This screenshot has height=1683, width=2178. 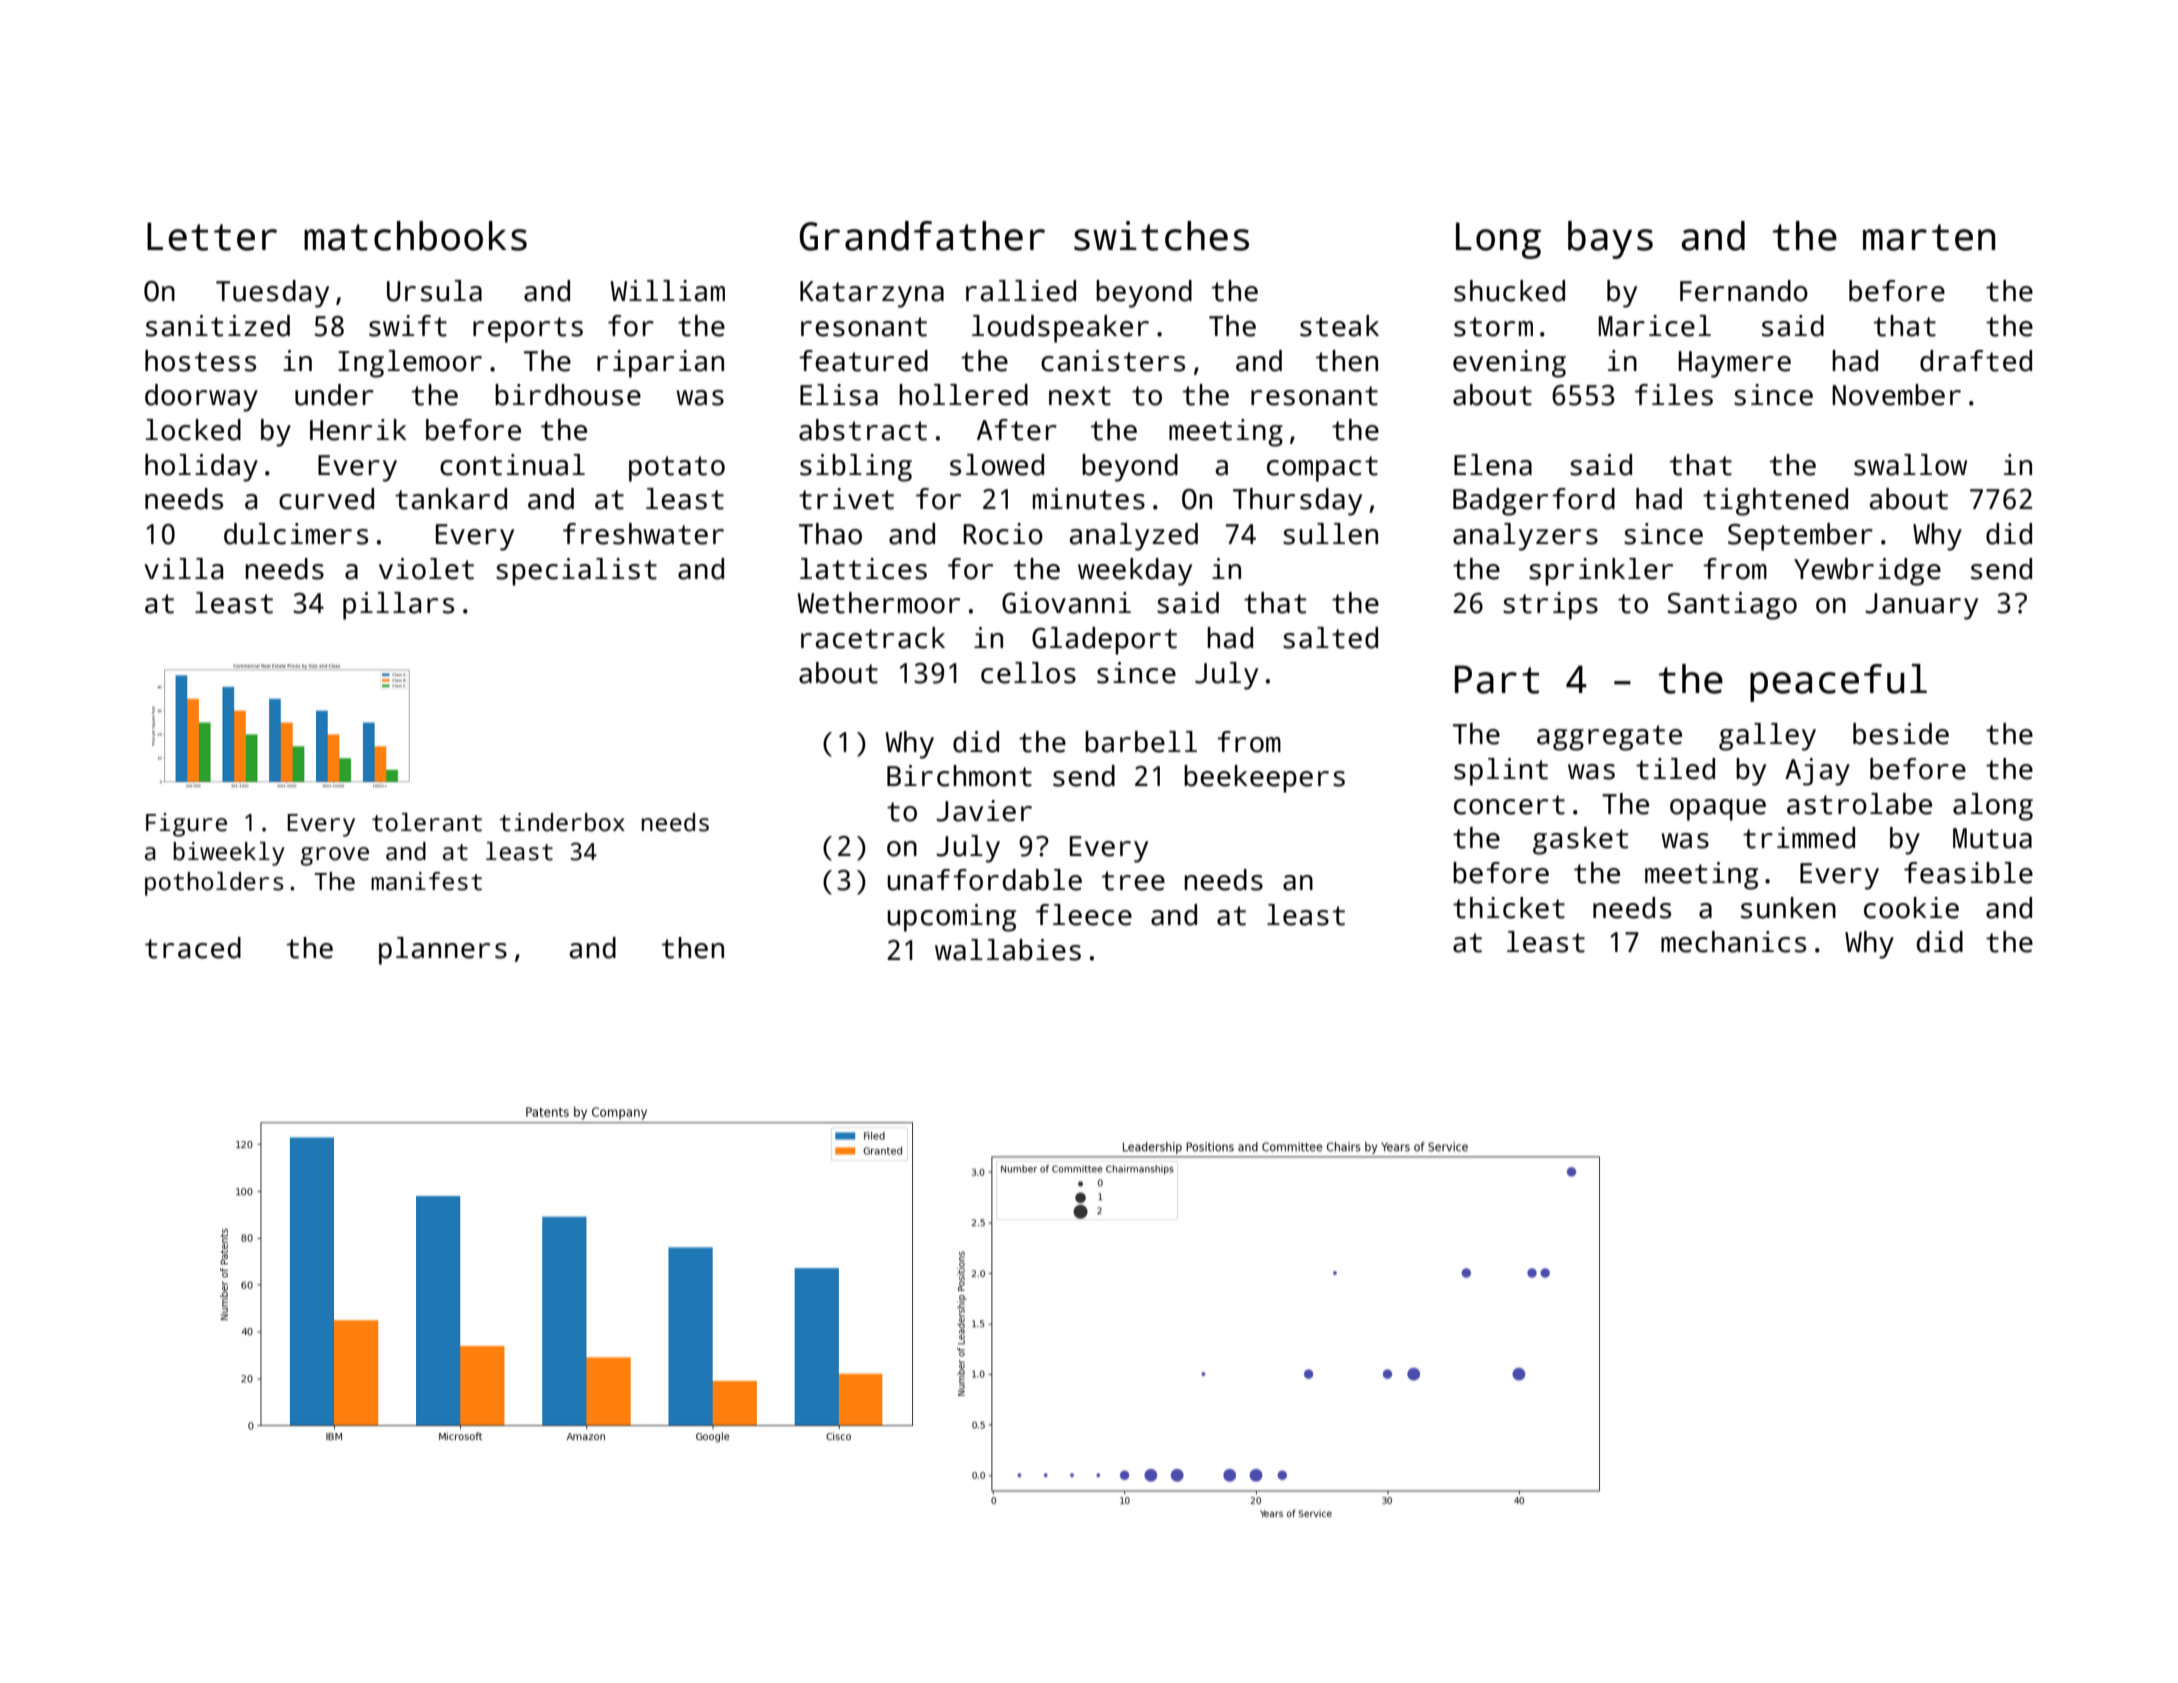 What do you see at coordinates (1264, 779) in the screenshot?
I see `beekeepers` at bounding box center [1264, 779].
